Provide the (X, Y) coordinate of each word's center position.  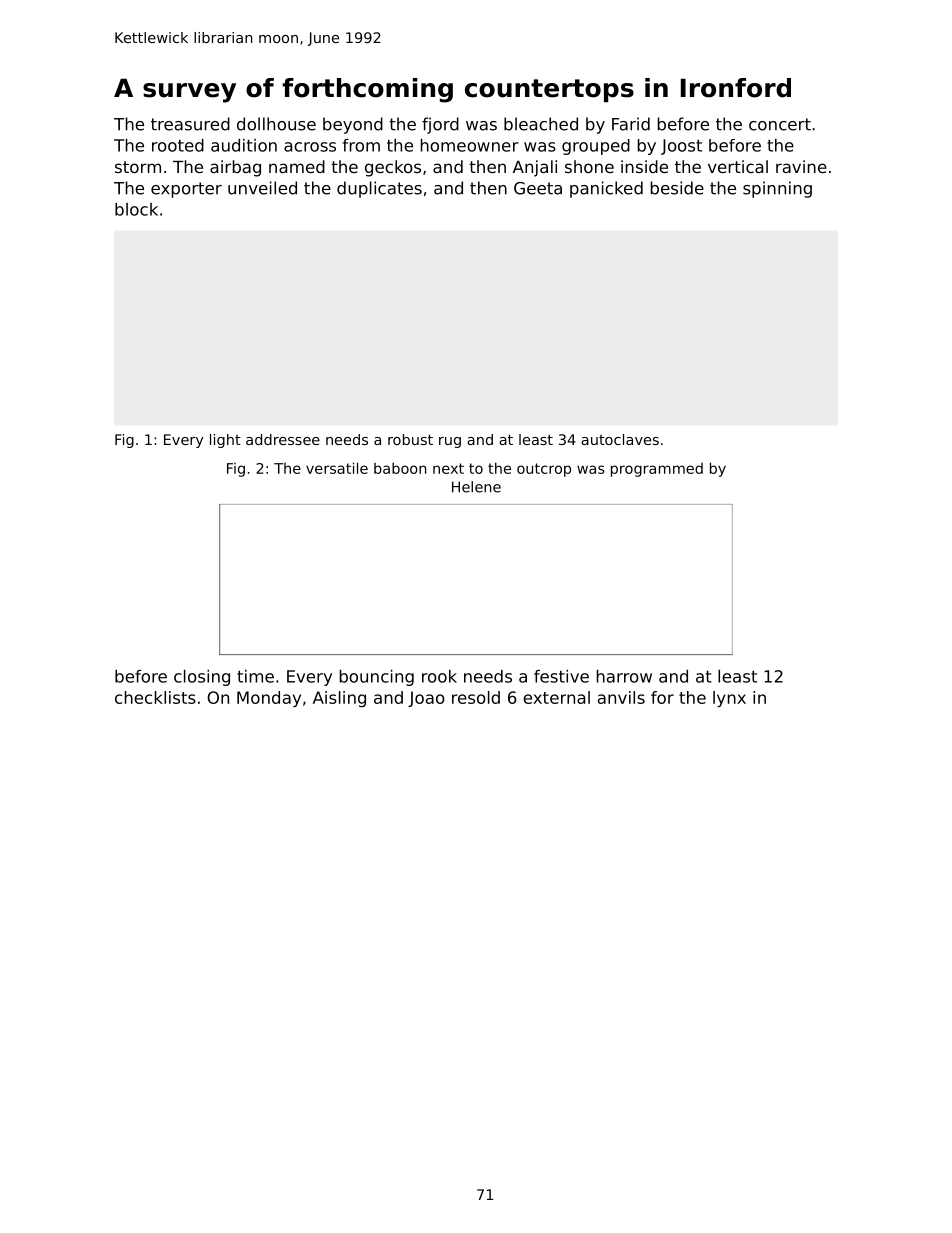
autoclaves (620, 439)
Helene (476, 487)
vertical (738, 166)
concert (780, 124)
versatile (337, 468)
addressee (283, 439)
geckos (393, 168)
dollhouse (276, 124)
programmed (657, 470)
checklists (155, 697)
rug (450, 442)
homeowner (470, 145)
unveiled (262, 188)
